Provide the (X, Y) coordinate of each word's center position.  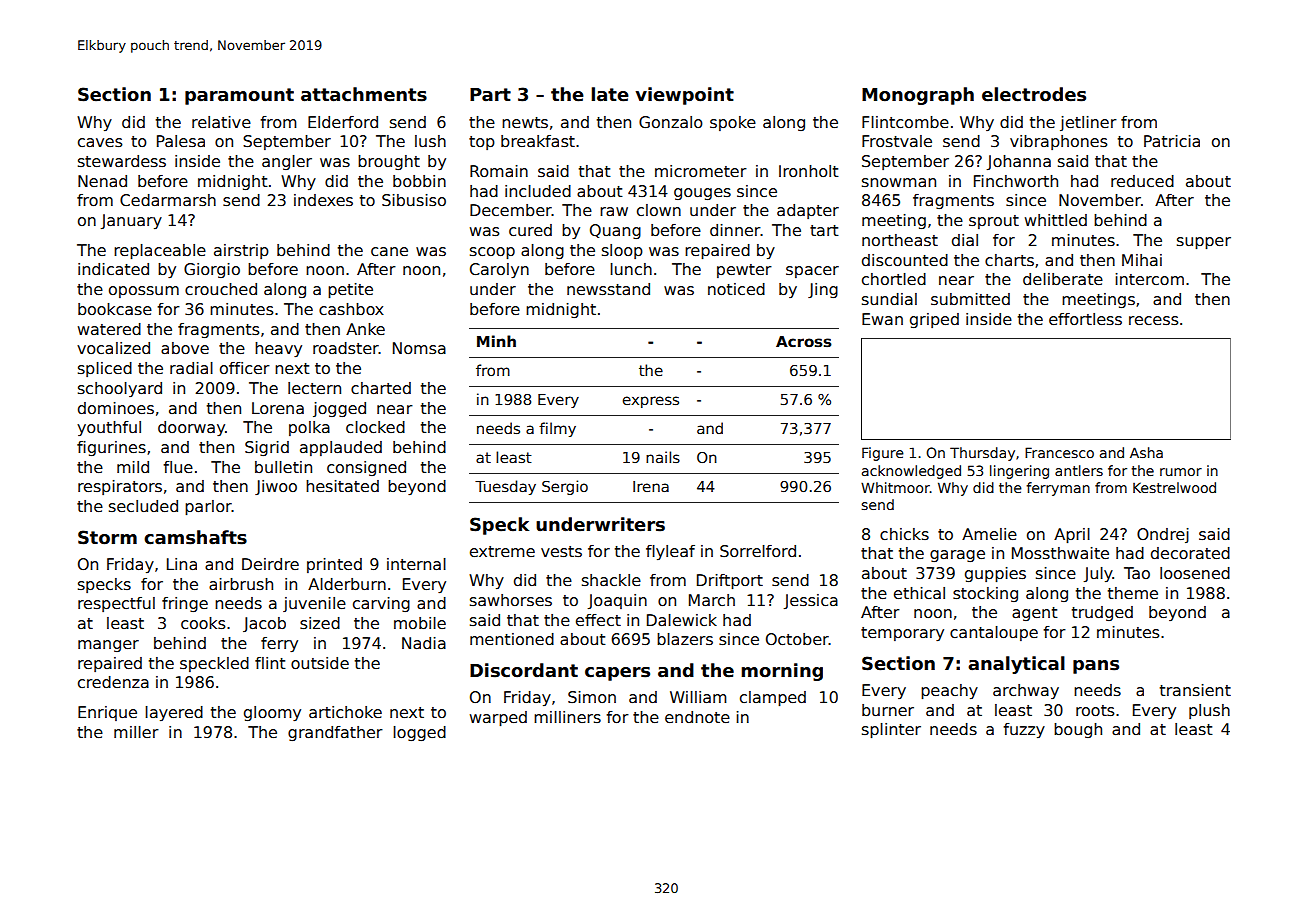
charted (381, 388)
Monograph (918, 96)
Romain (499, 171)
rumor (1181, 472)
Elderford (343, 122)
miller (136, 732)
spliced (105, 369)
